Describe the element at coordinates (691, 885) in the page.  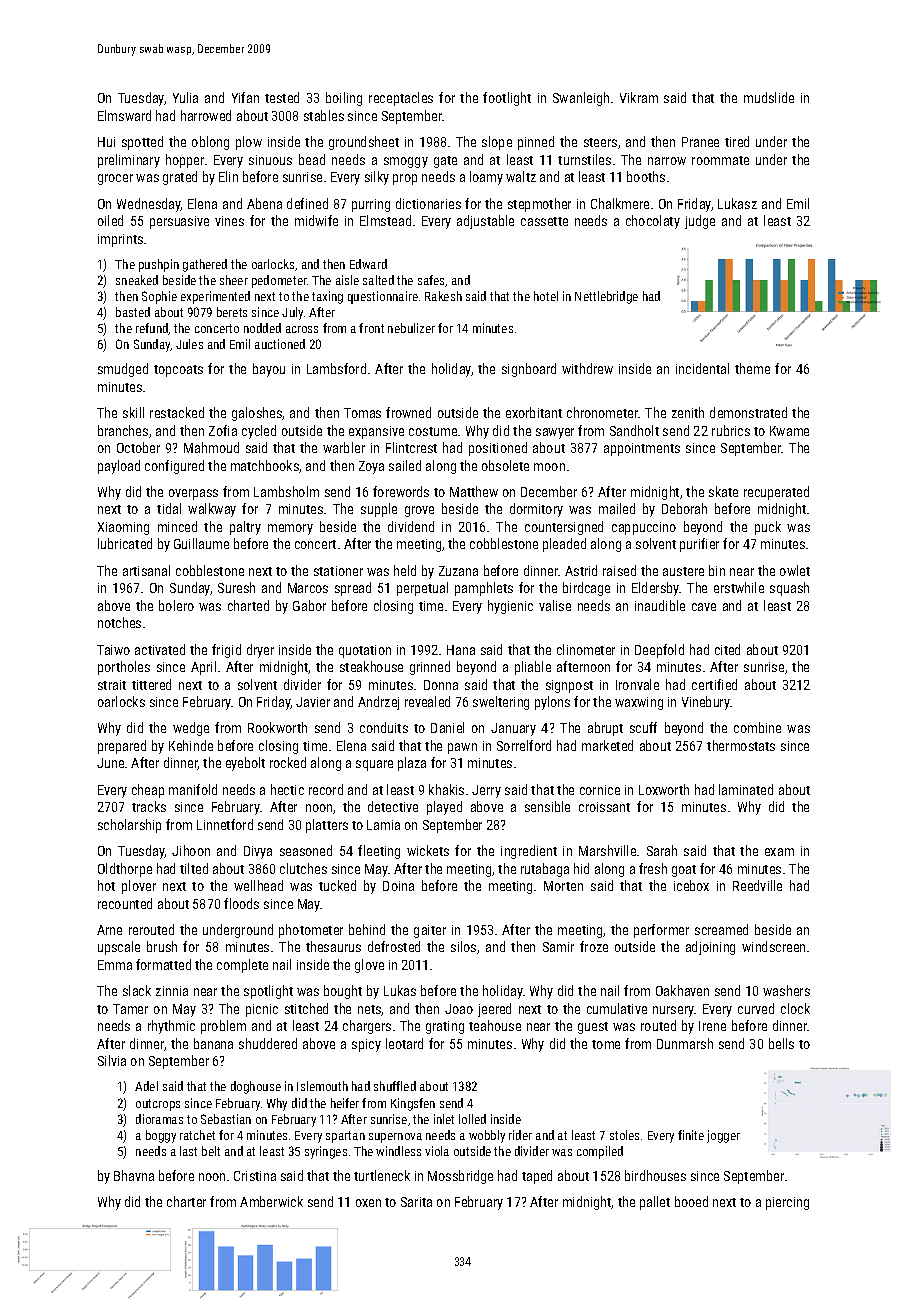
I see `icebox` at that location.
